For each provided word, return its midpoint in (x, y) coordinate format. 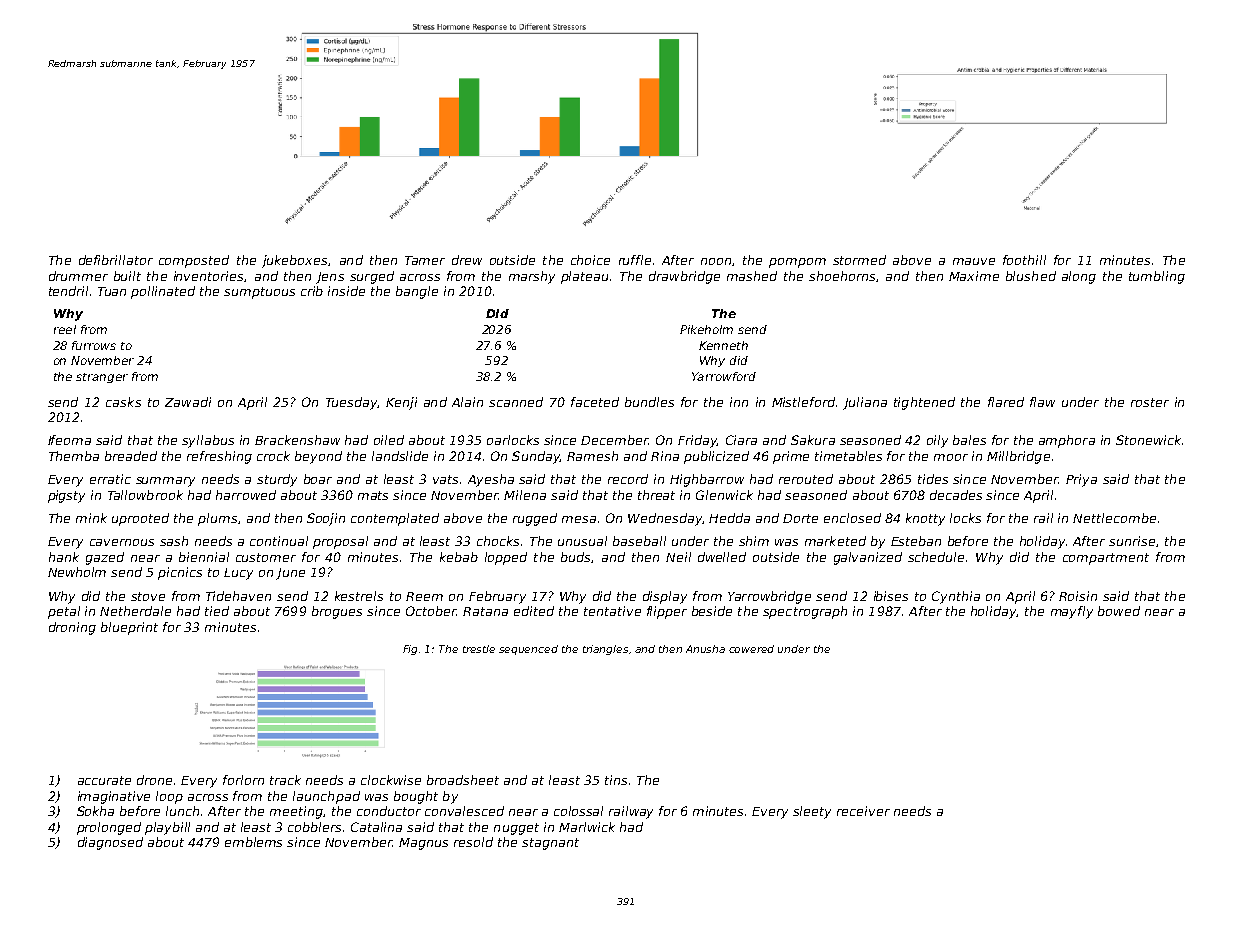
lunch (182, 811)
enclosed (852, 518)
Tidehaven (238, 596)
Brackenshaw (297, 440)
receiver (863, 811)
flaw (1042, 402)
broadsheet (463, 780)
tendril (68, 291)
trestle (479, 649)
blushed (1031, 276)
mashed (752, 276)
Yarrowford (724, 376)
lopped (506, 558)
